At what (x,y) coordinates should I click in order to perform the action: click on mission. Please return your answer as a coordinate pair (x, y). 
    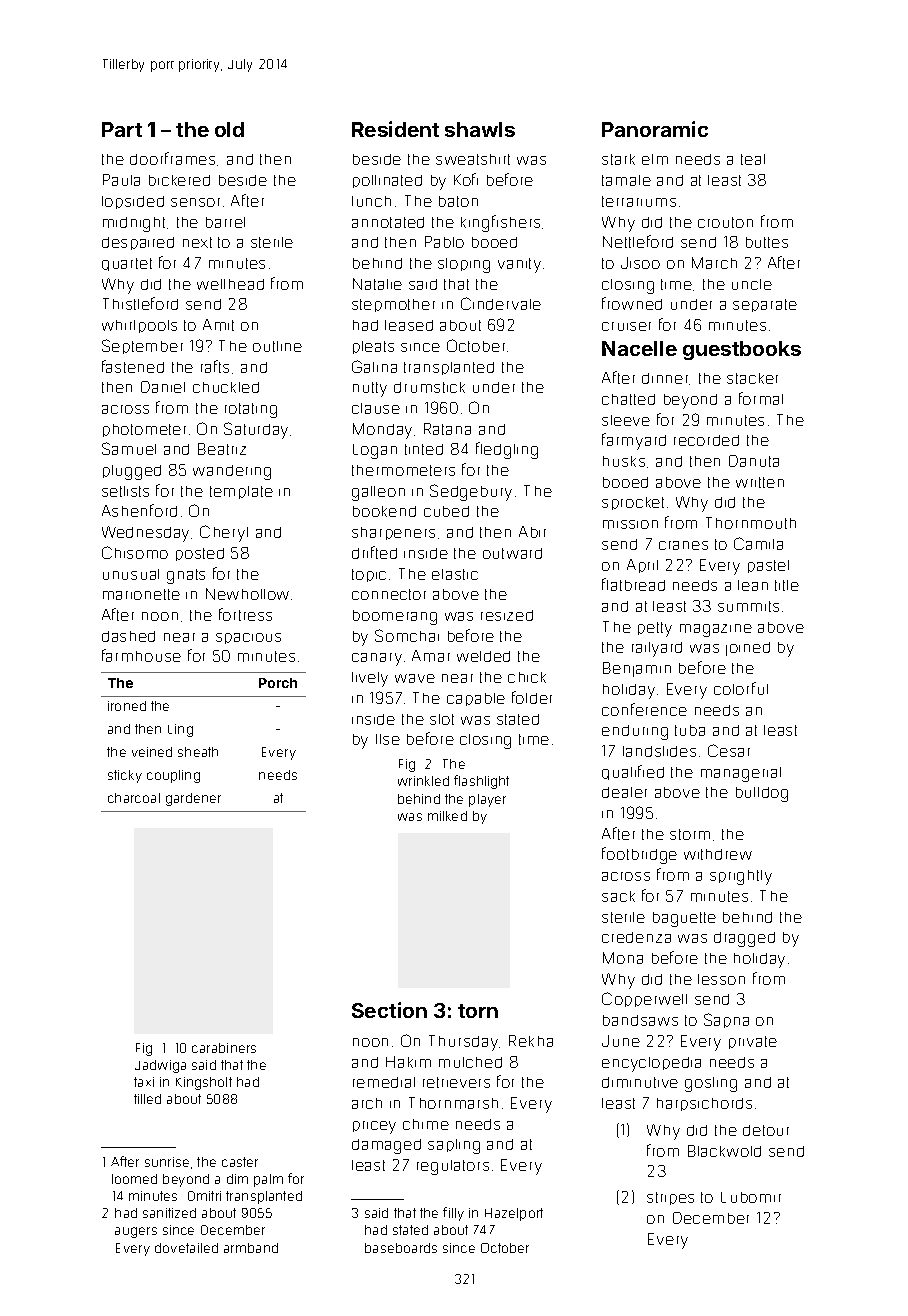
    Looking at the image, I should click on (630, 524).
